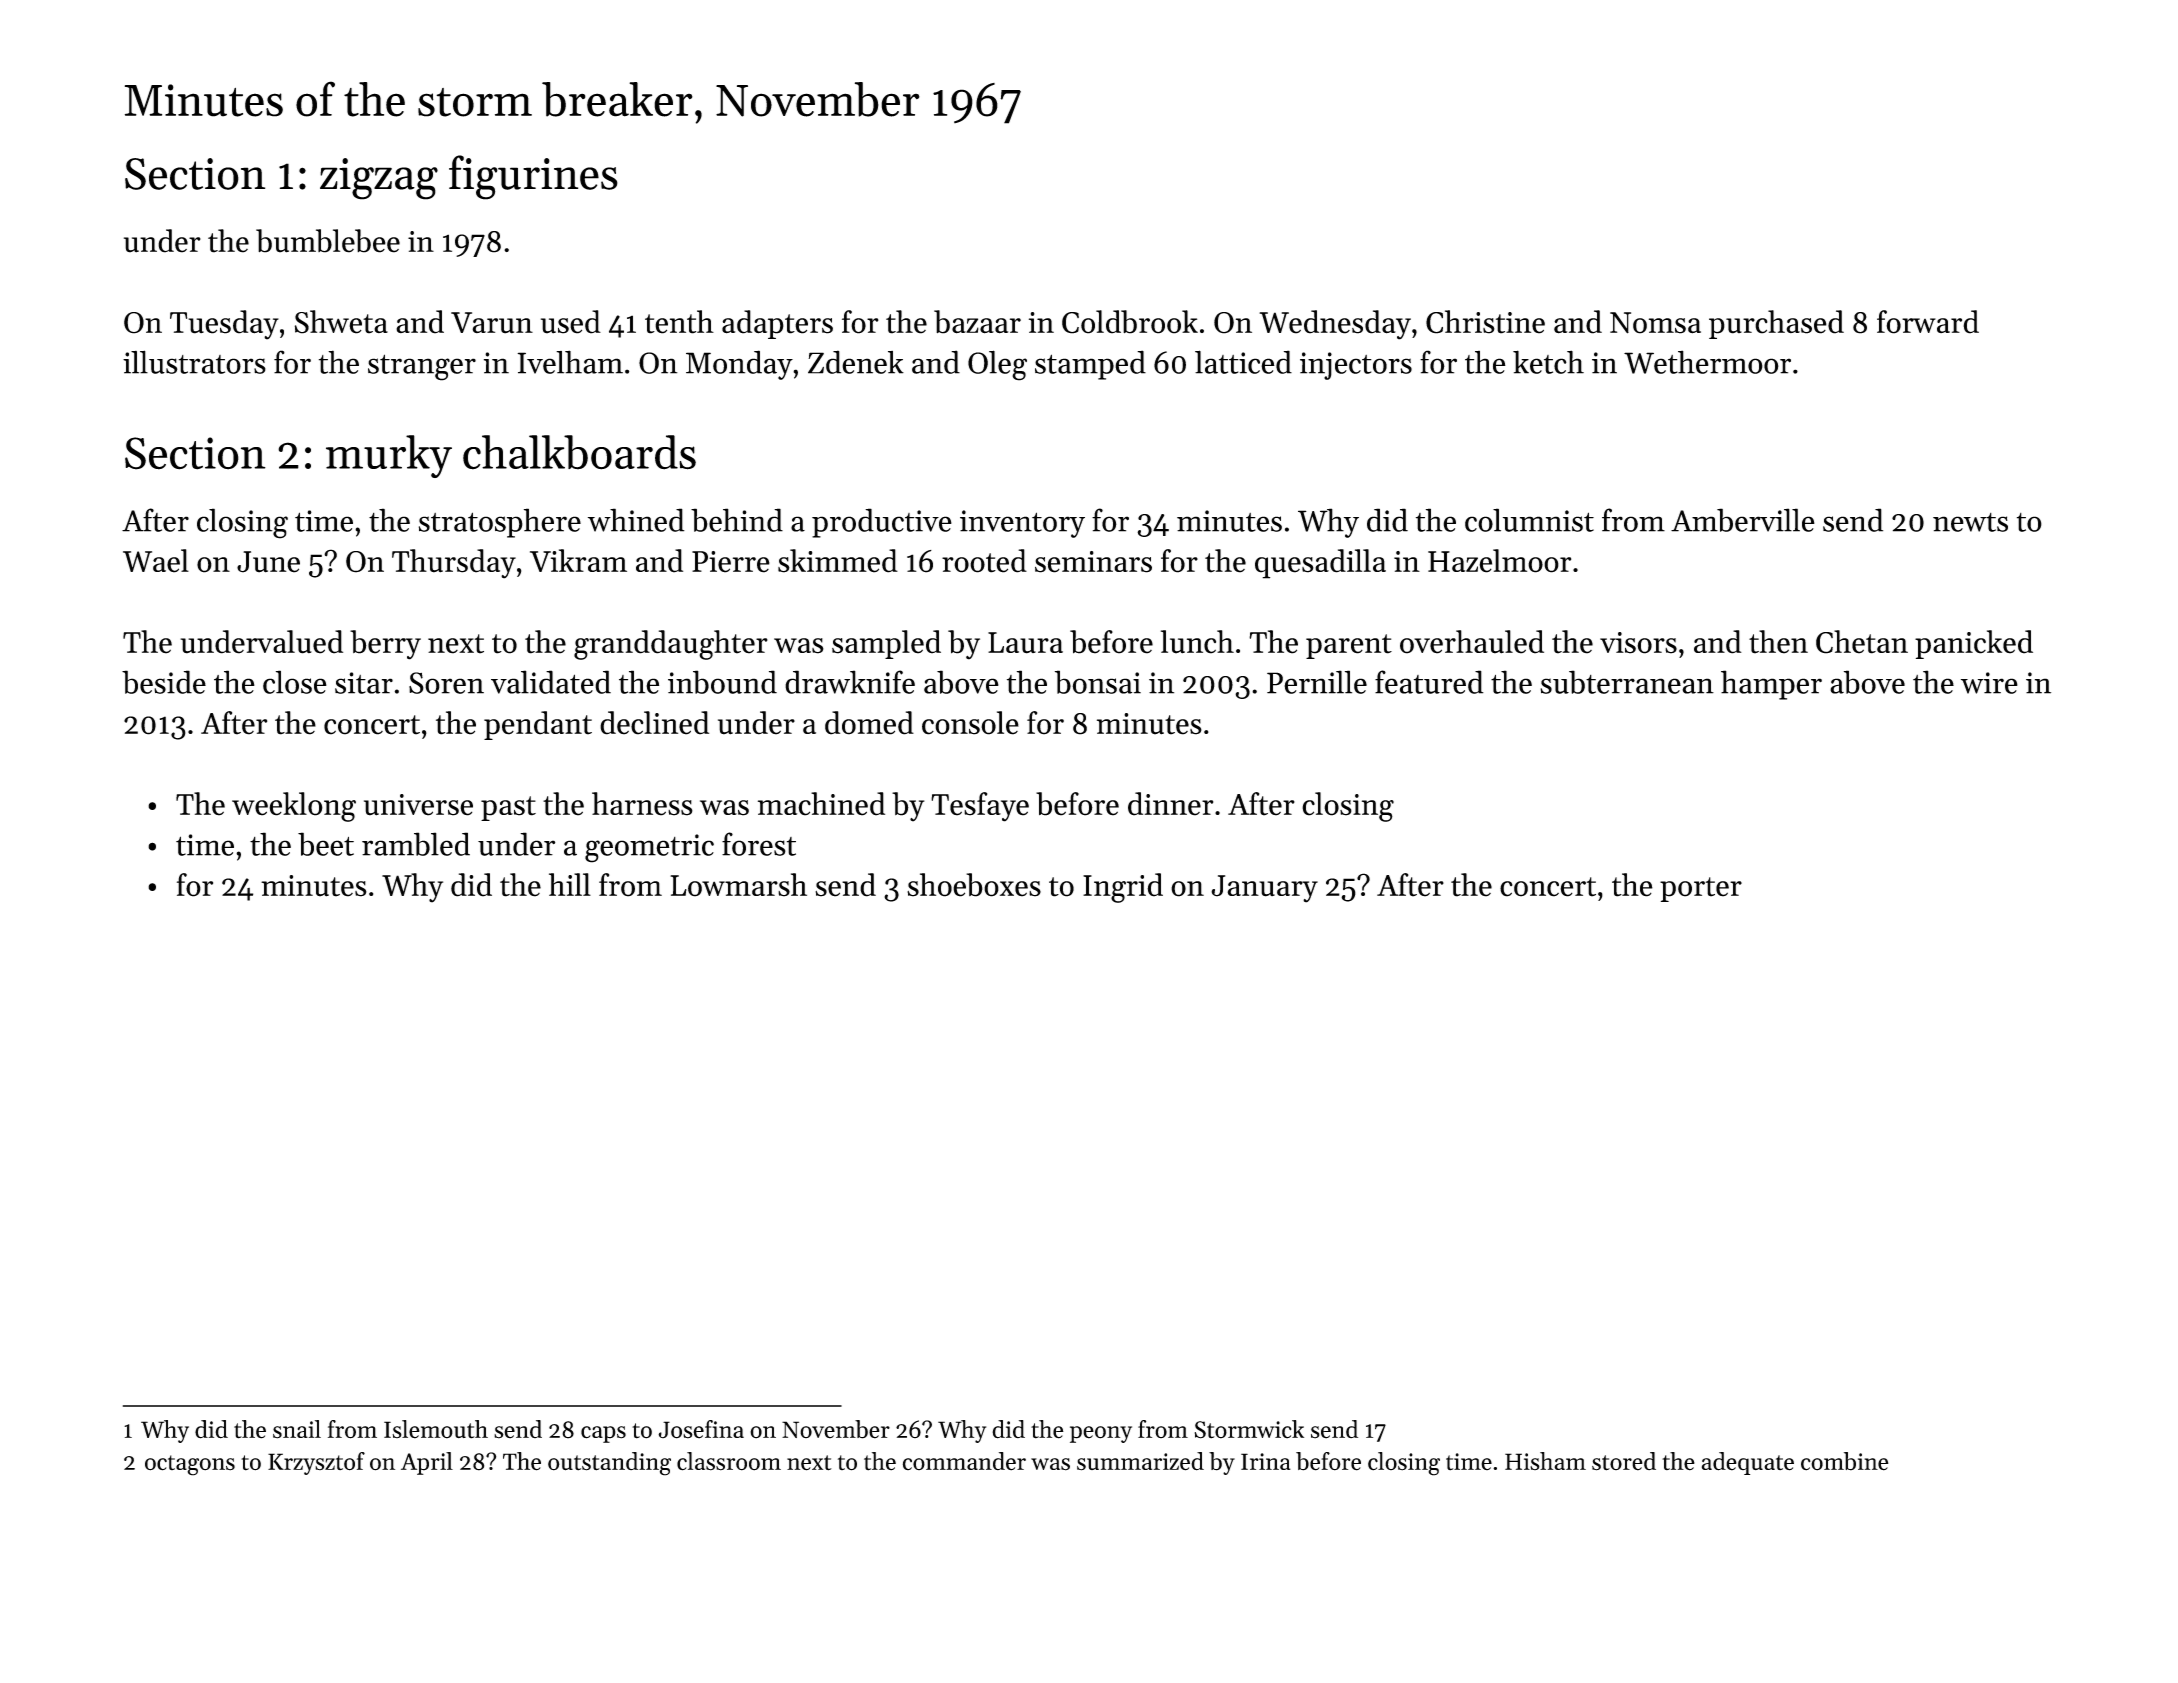  Describe the element at coordinates (964, 1461) in the image. I see `commander` at that location.
